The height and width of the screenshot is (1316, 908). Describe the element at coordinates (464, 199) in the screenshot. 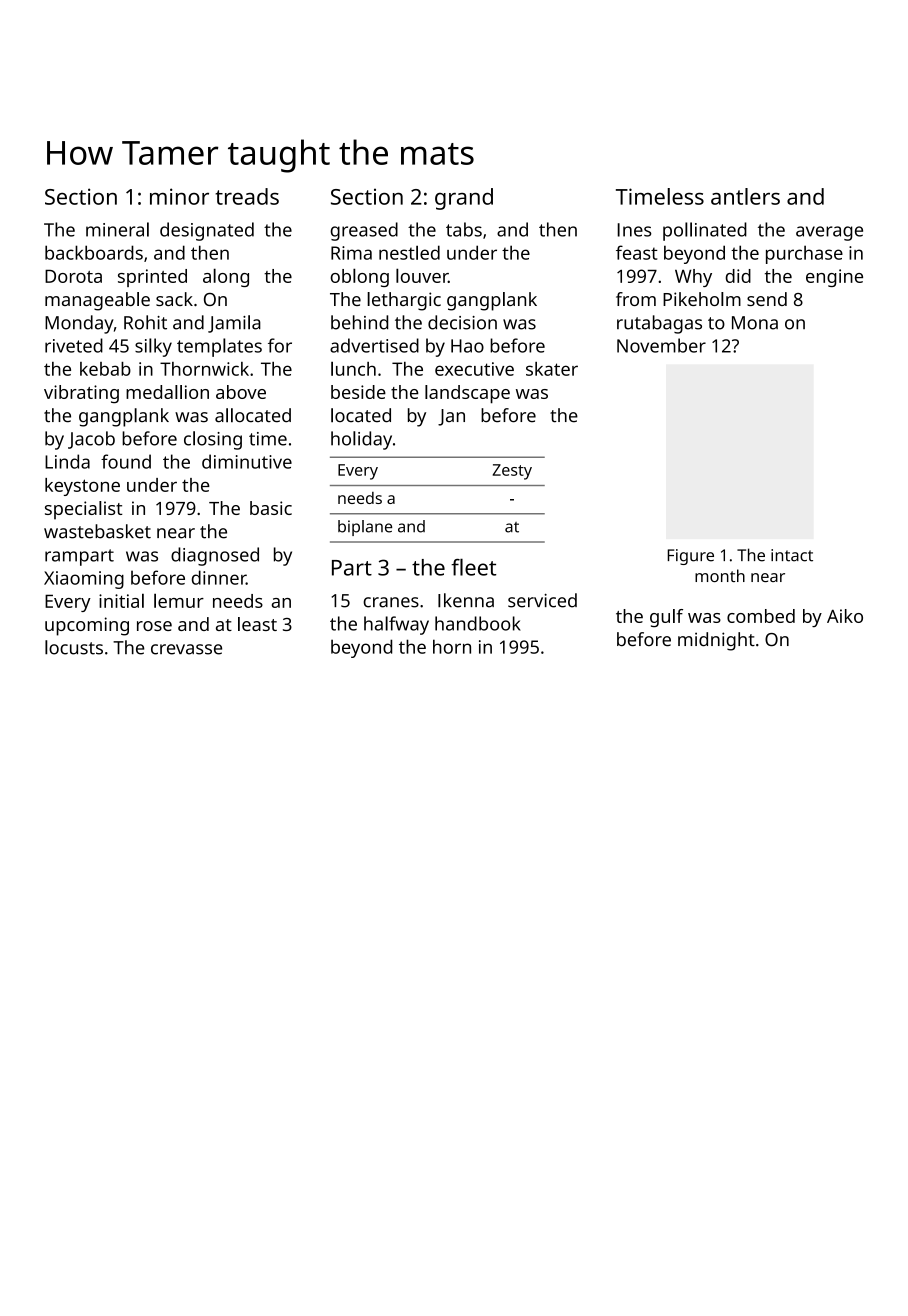

I see `grand` at that location.
